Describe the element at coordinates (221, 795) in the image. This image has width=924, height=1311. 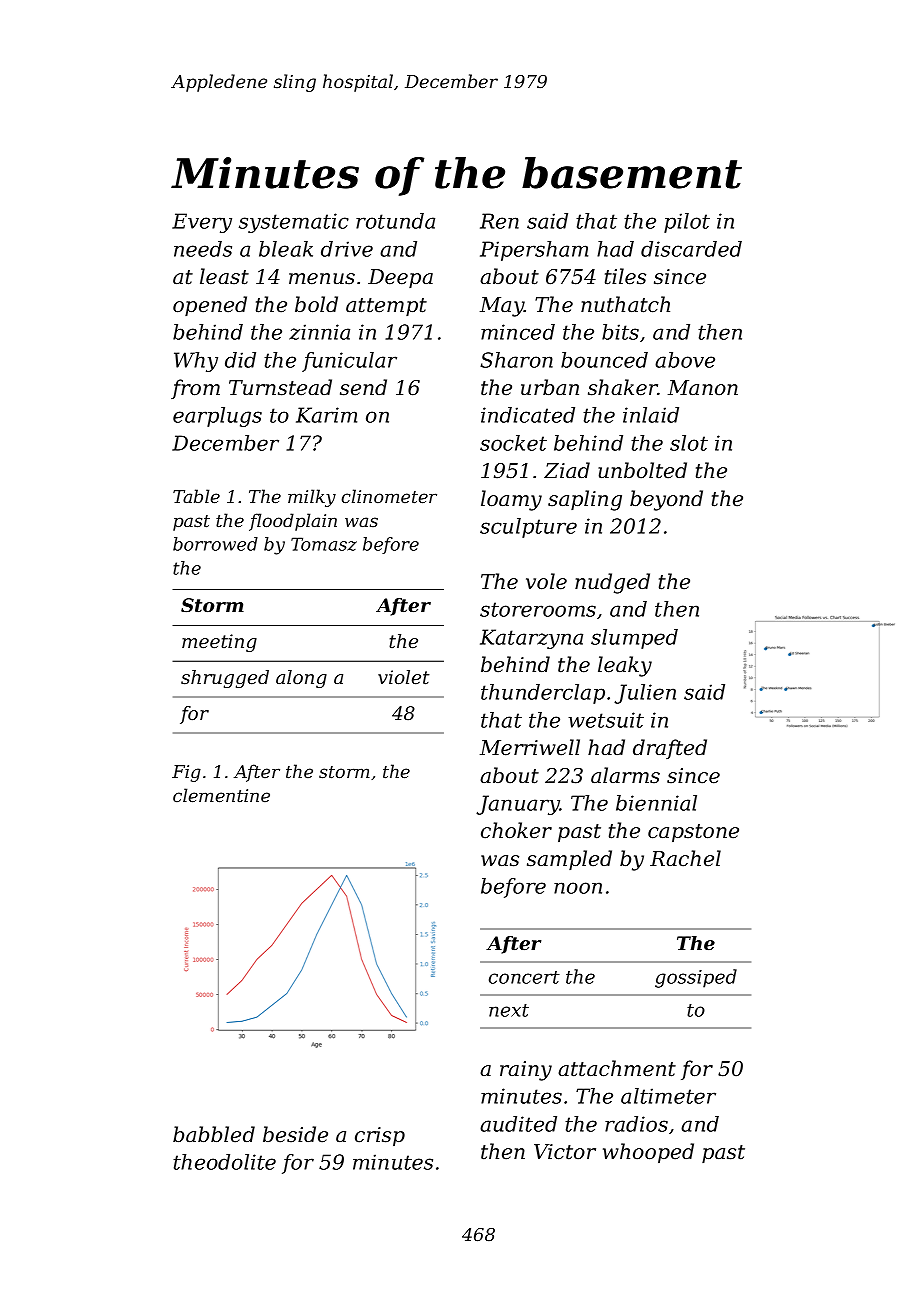
I see `clementine` at that location.
